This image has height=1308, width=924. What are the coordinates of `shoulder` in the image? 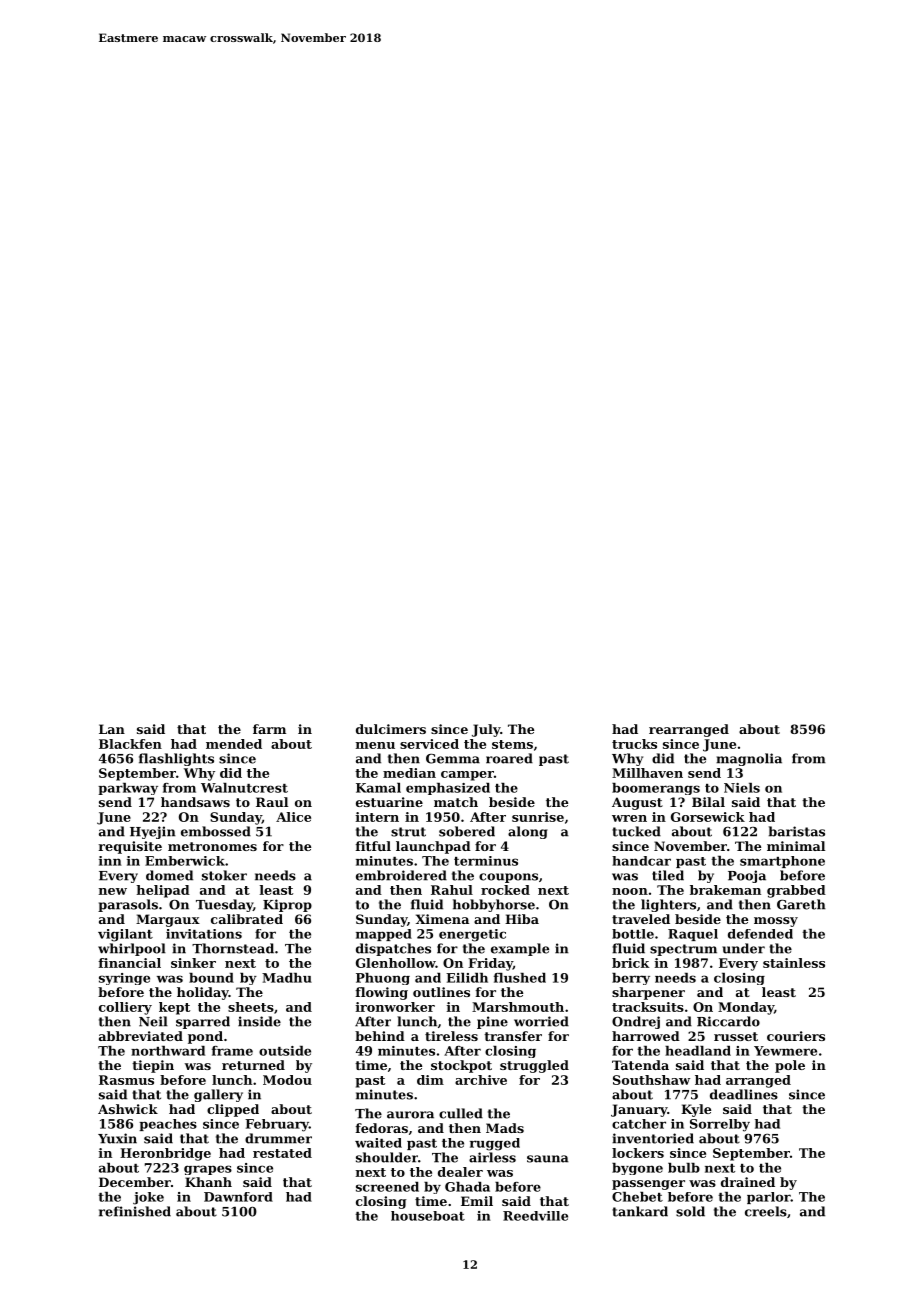 It's located at (387, 1157).
